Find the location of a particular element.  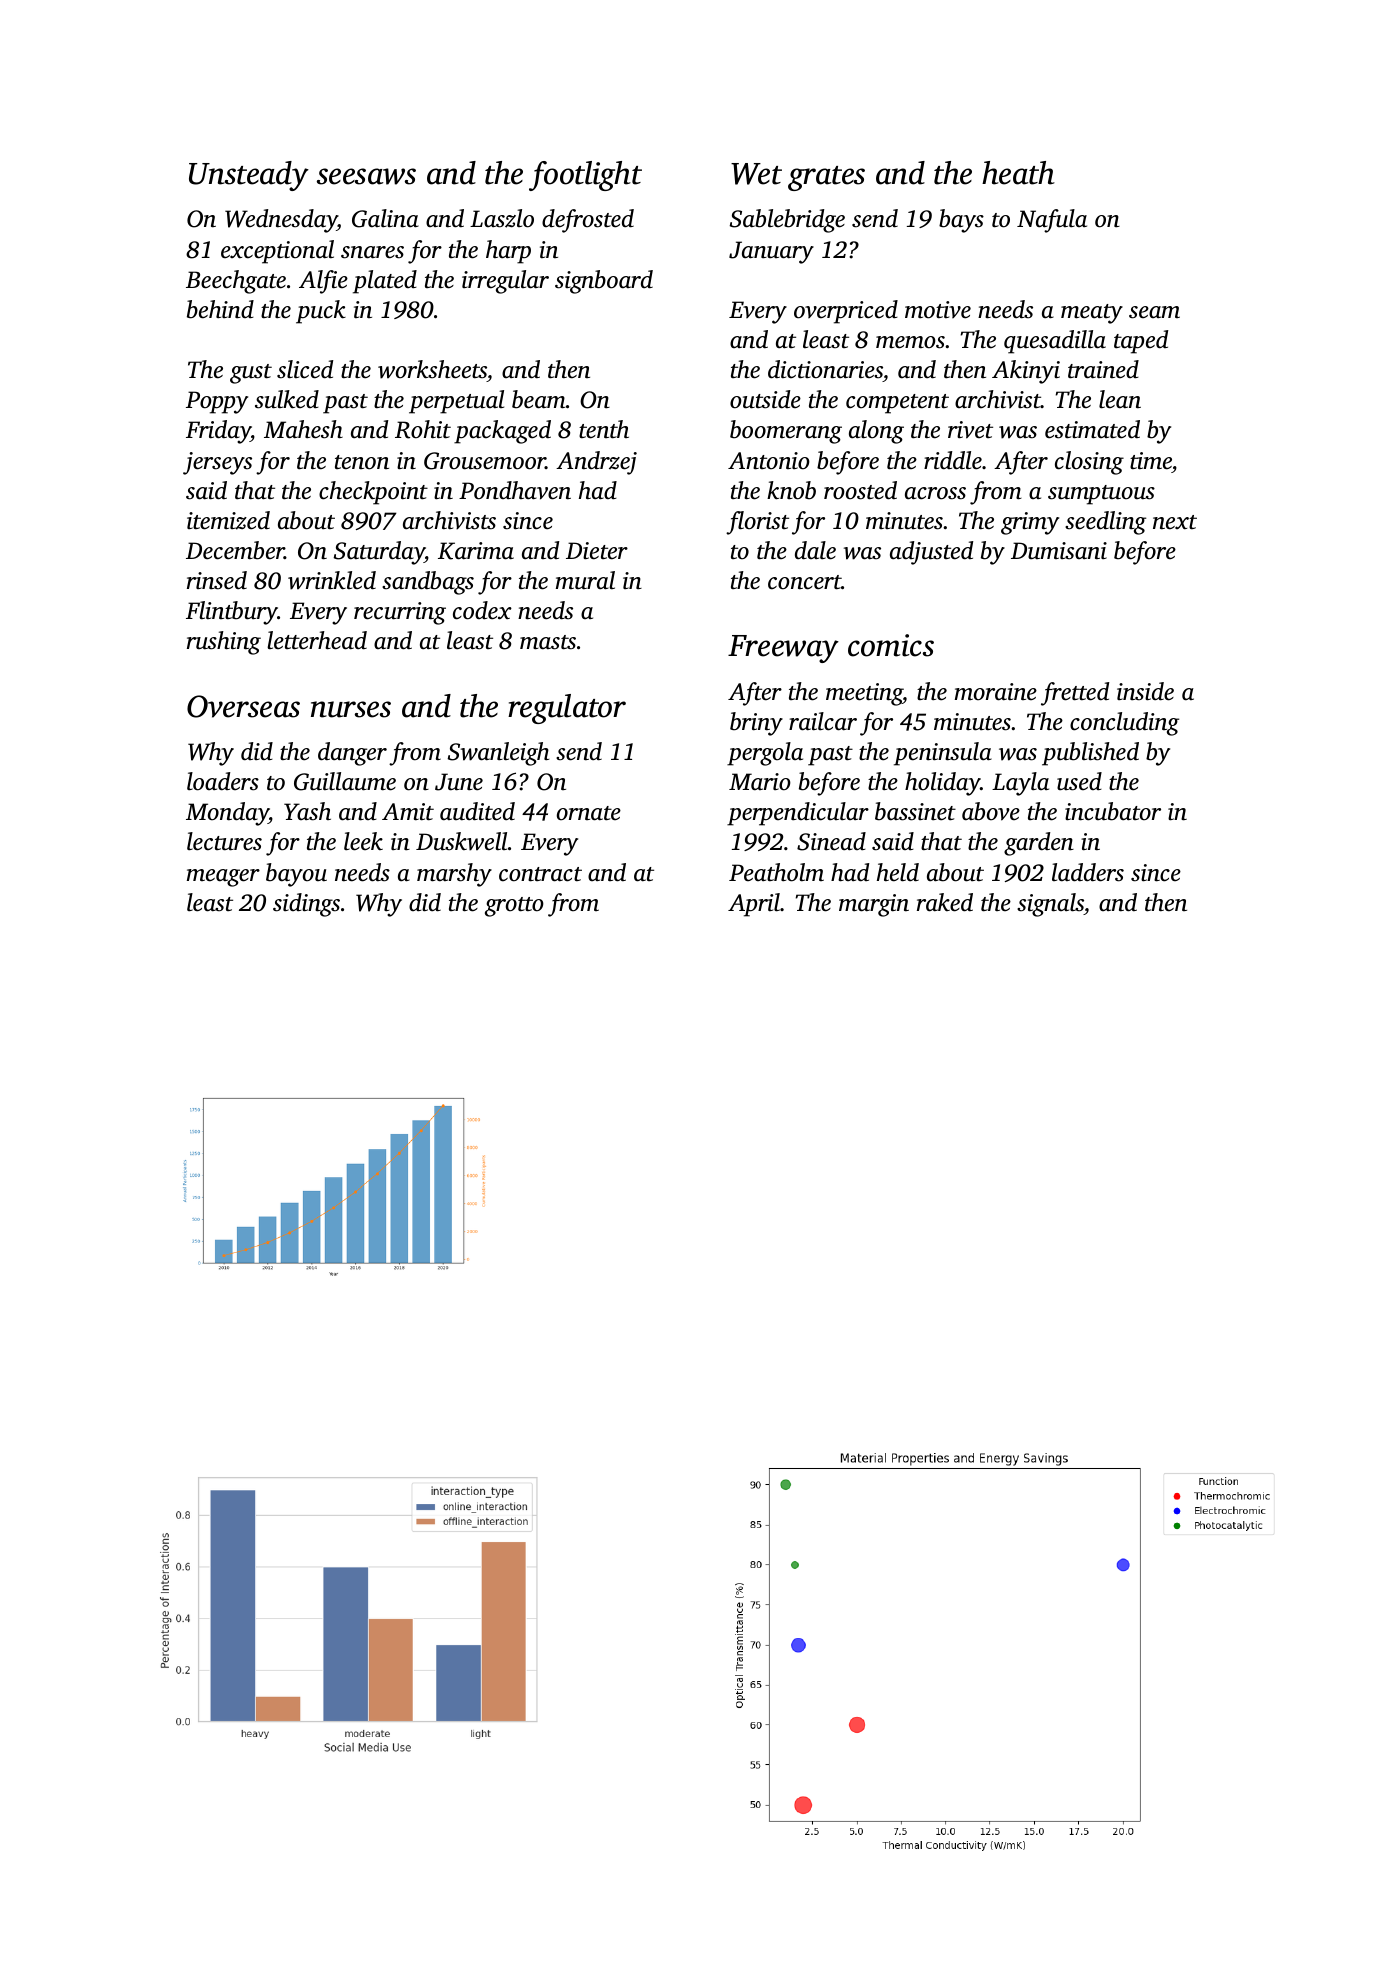

Wet is located at coordinates (756, 174).
